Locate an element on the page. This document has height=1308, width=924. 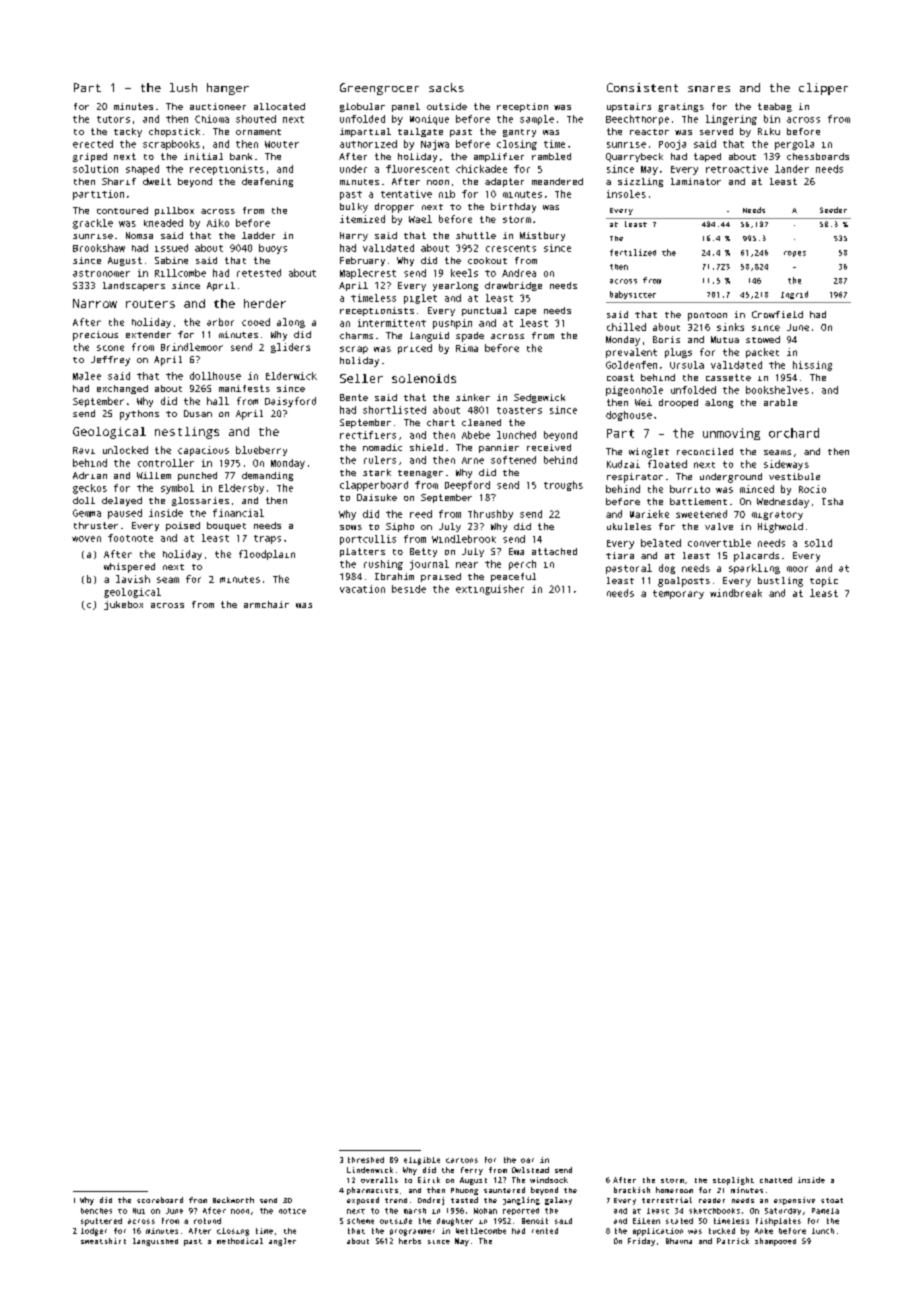
stowed is located at coordinates (763, 339).
